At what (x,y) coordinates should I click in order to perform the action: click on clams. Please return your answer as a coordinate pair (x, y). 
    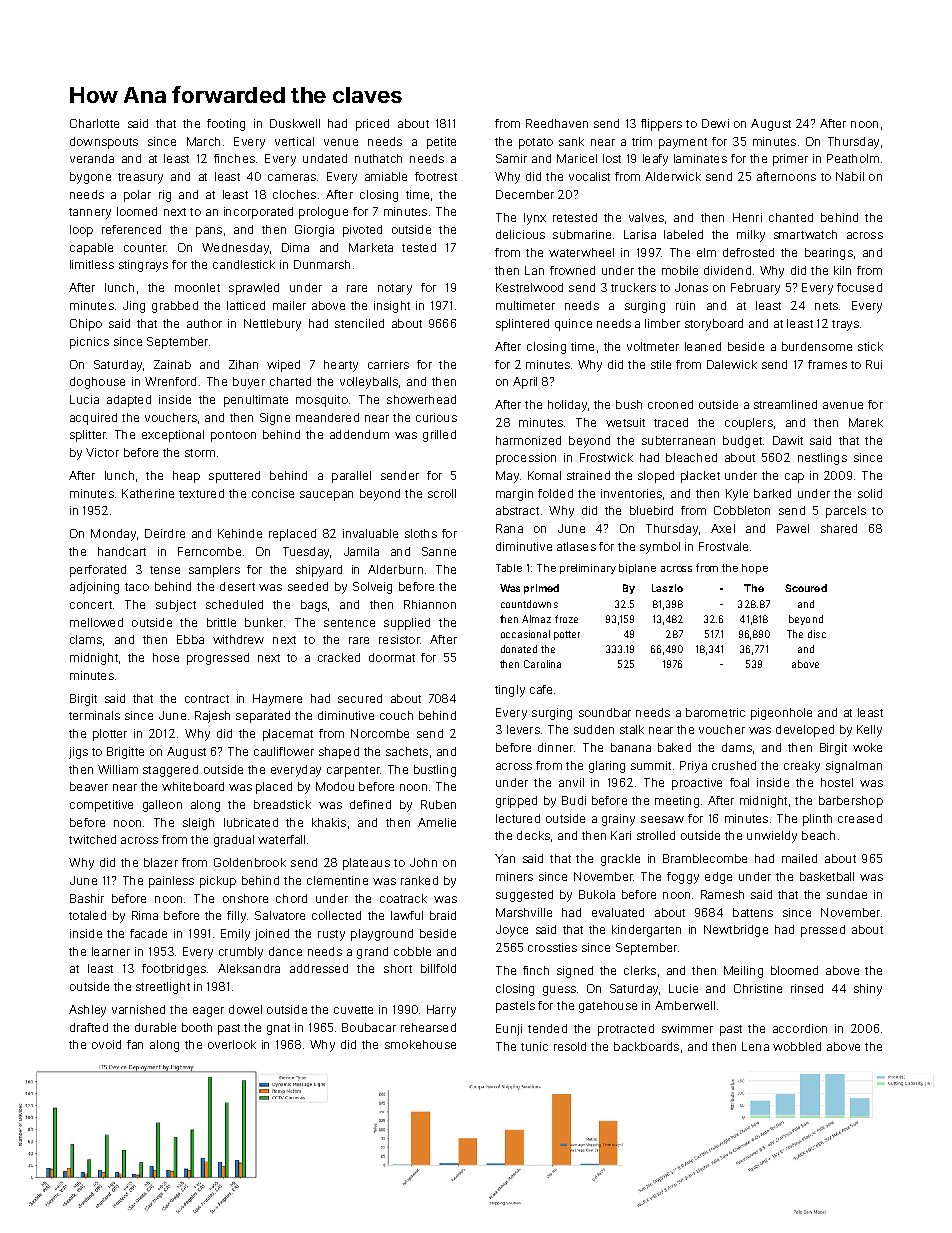
    Looking at the image, I should click on (86, 639).
